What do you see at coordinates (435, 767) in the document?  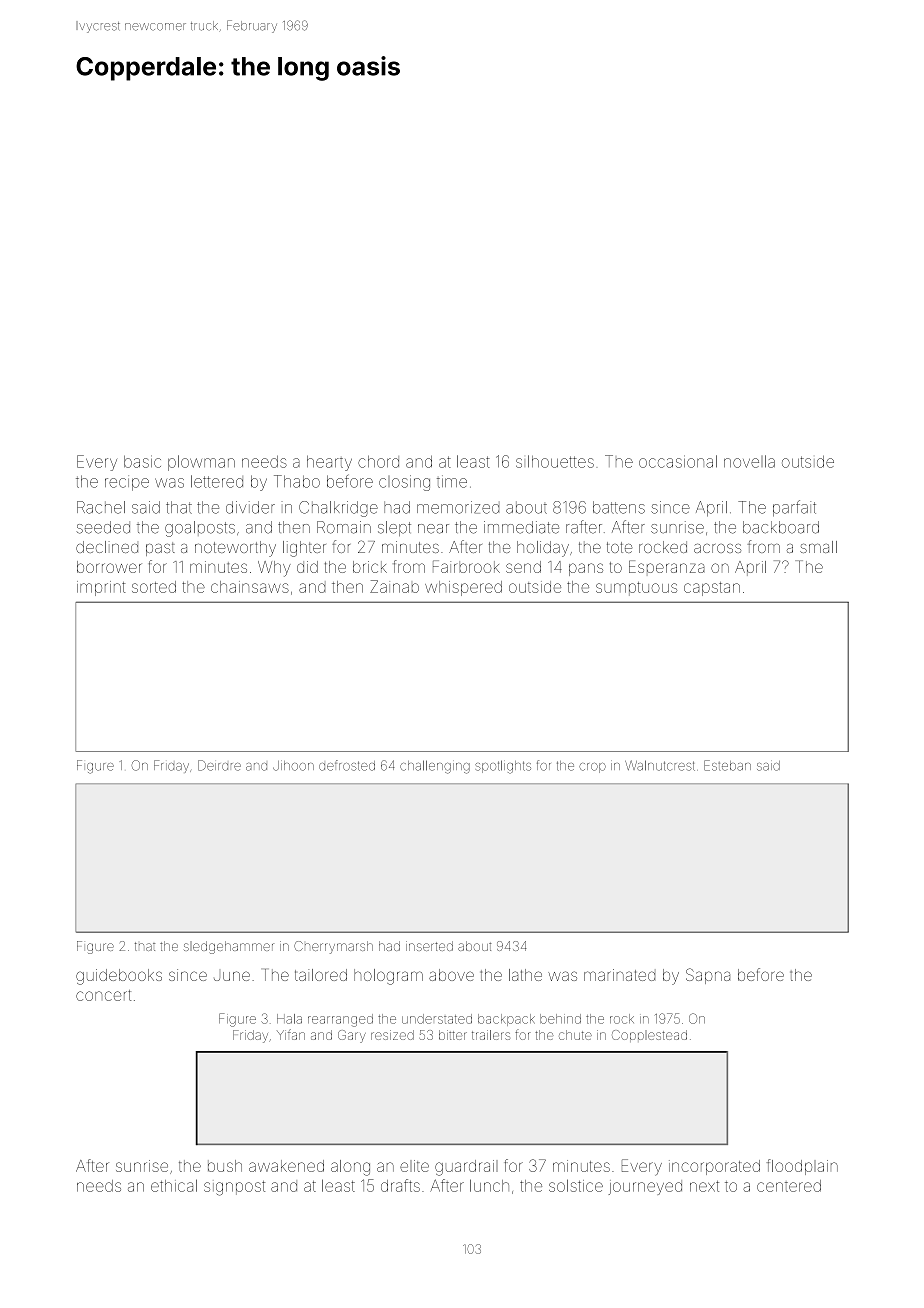 I see `challenging` at bounding box center [435, 767].
